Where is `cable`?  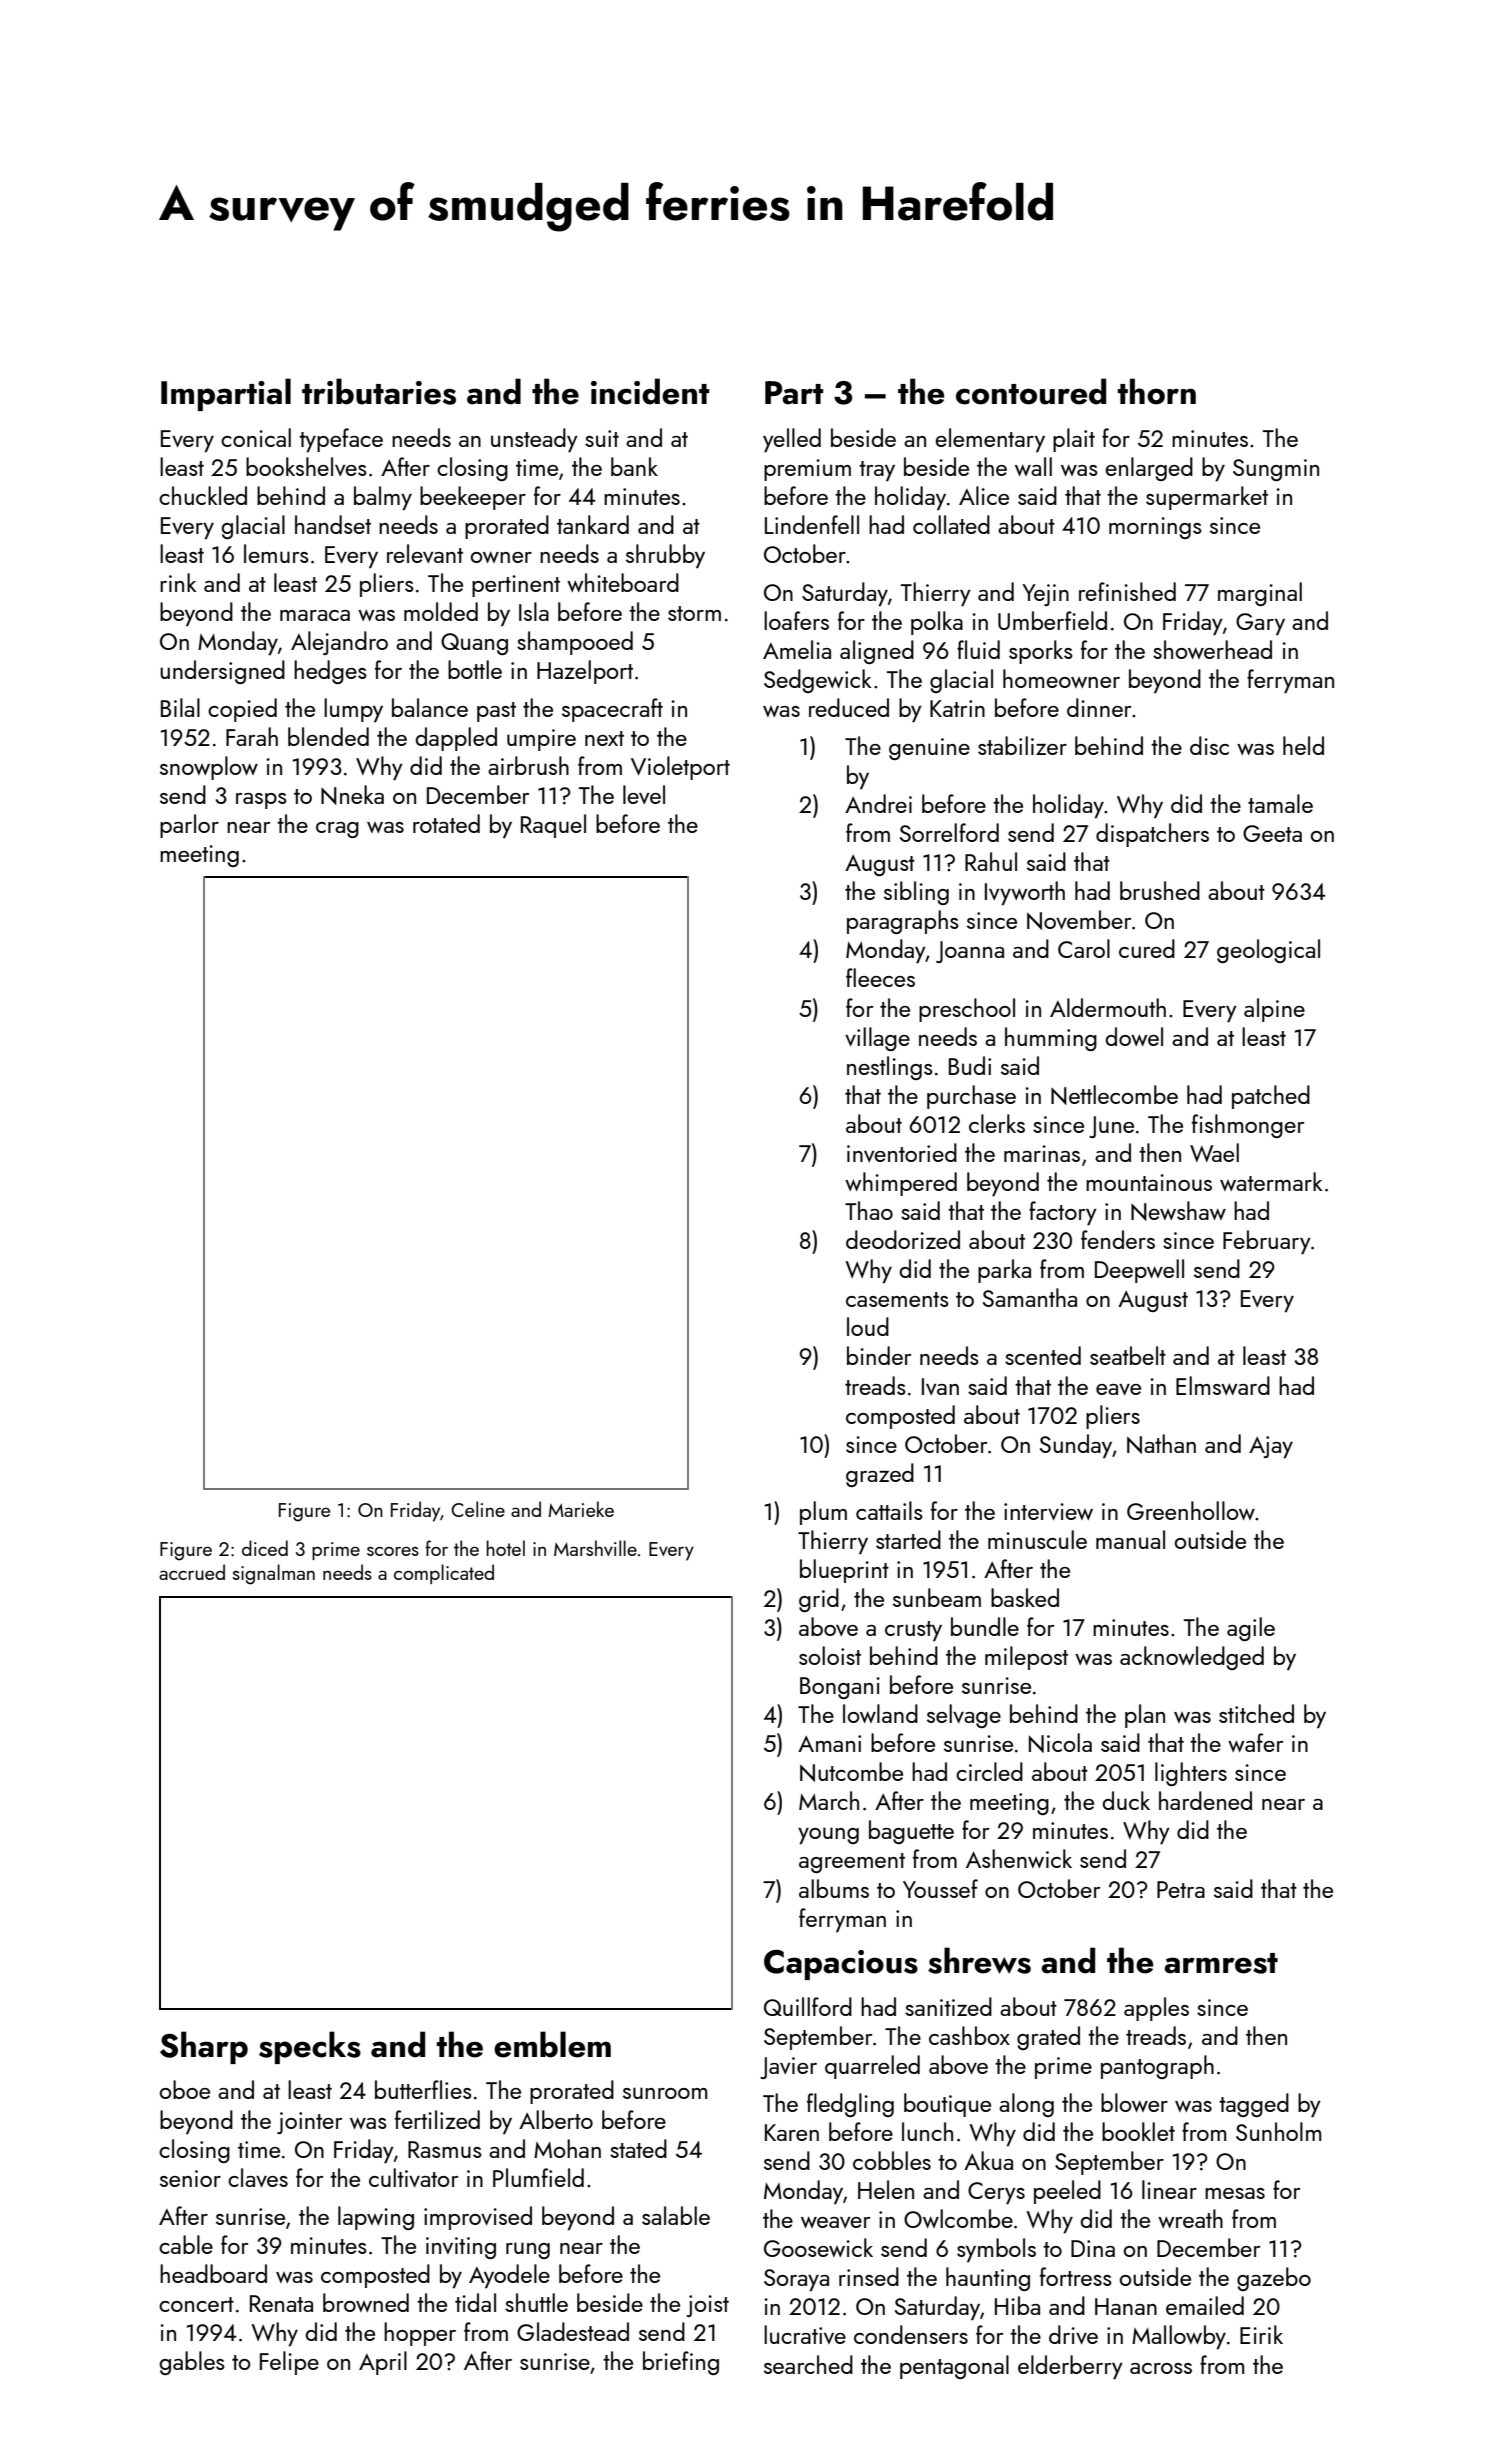
cable is located at coordinates (186, 2244).
